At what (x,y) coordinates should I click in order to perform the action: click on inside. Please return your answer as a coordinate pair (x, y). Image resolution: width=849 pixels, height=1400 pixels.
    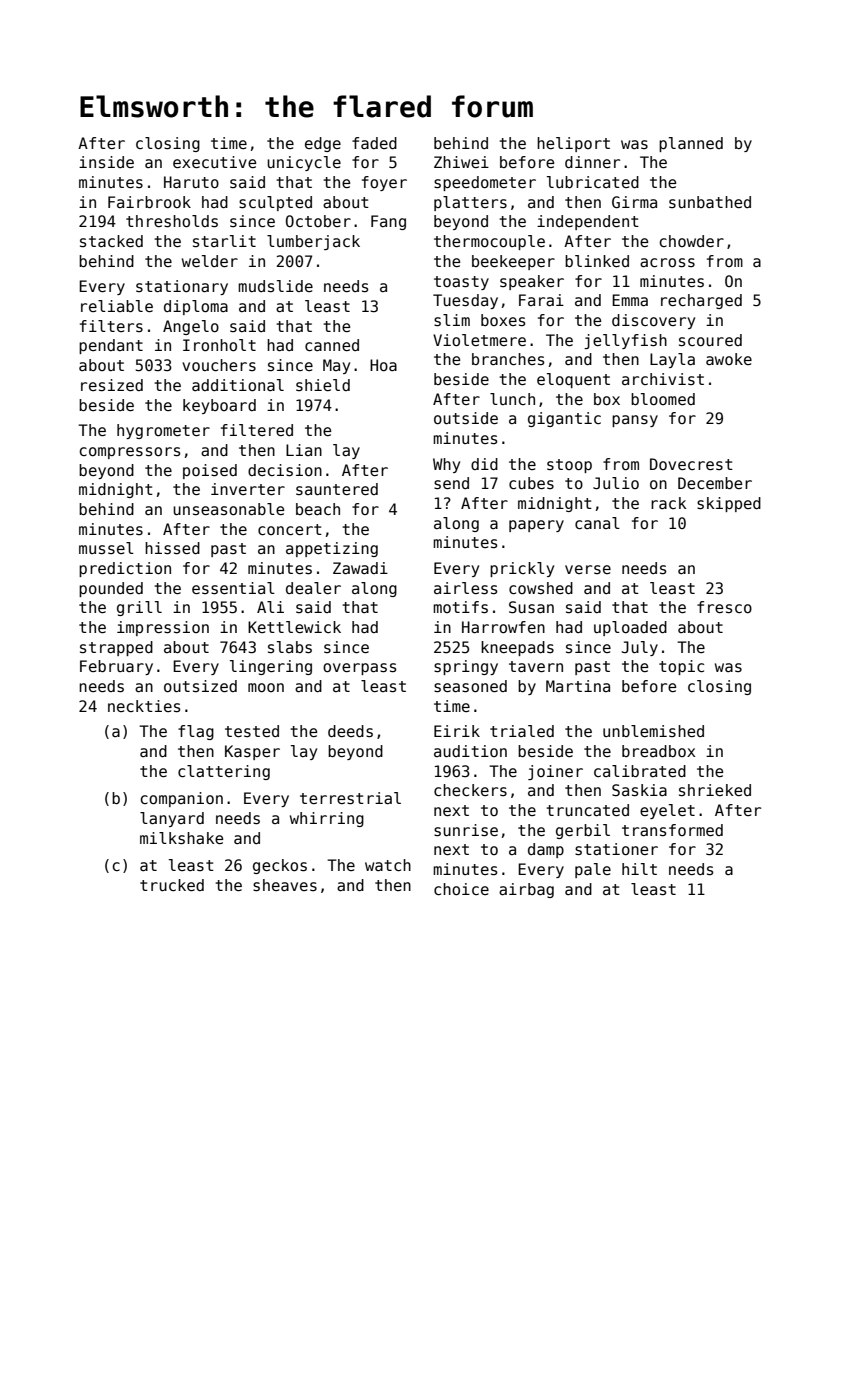
    Looking at the image, I should click on (106, 162).
